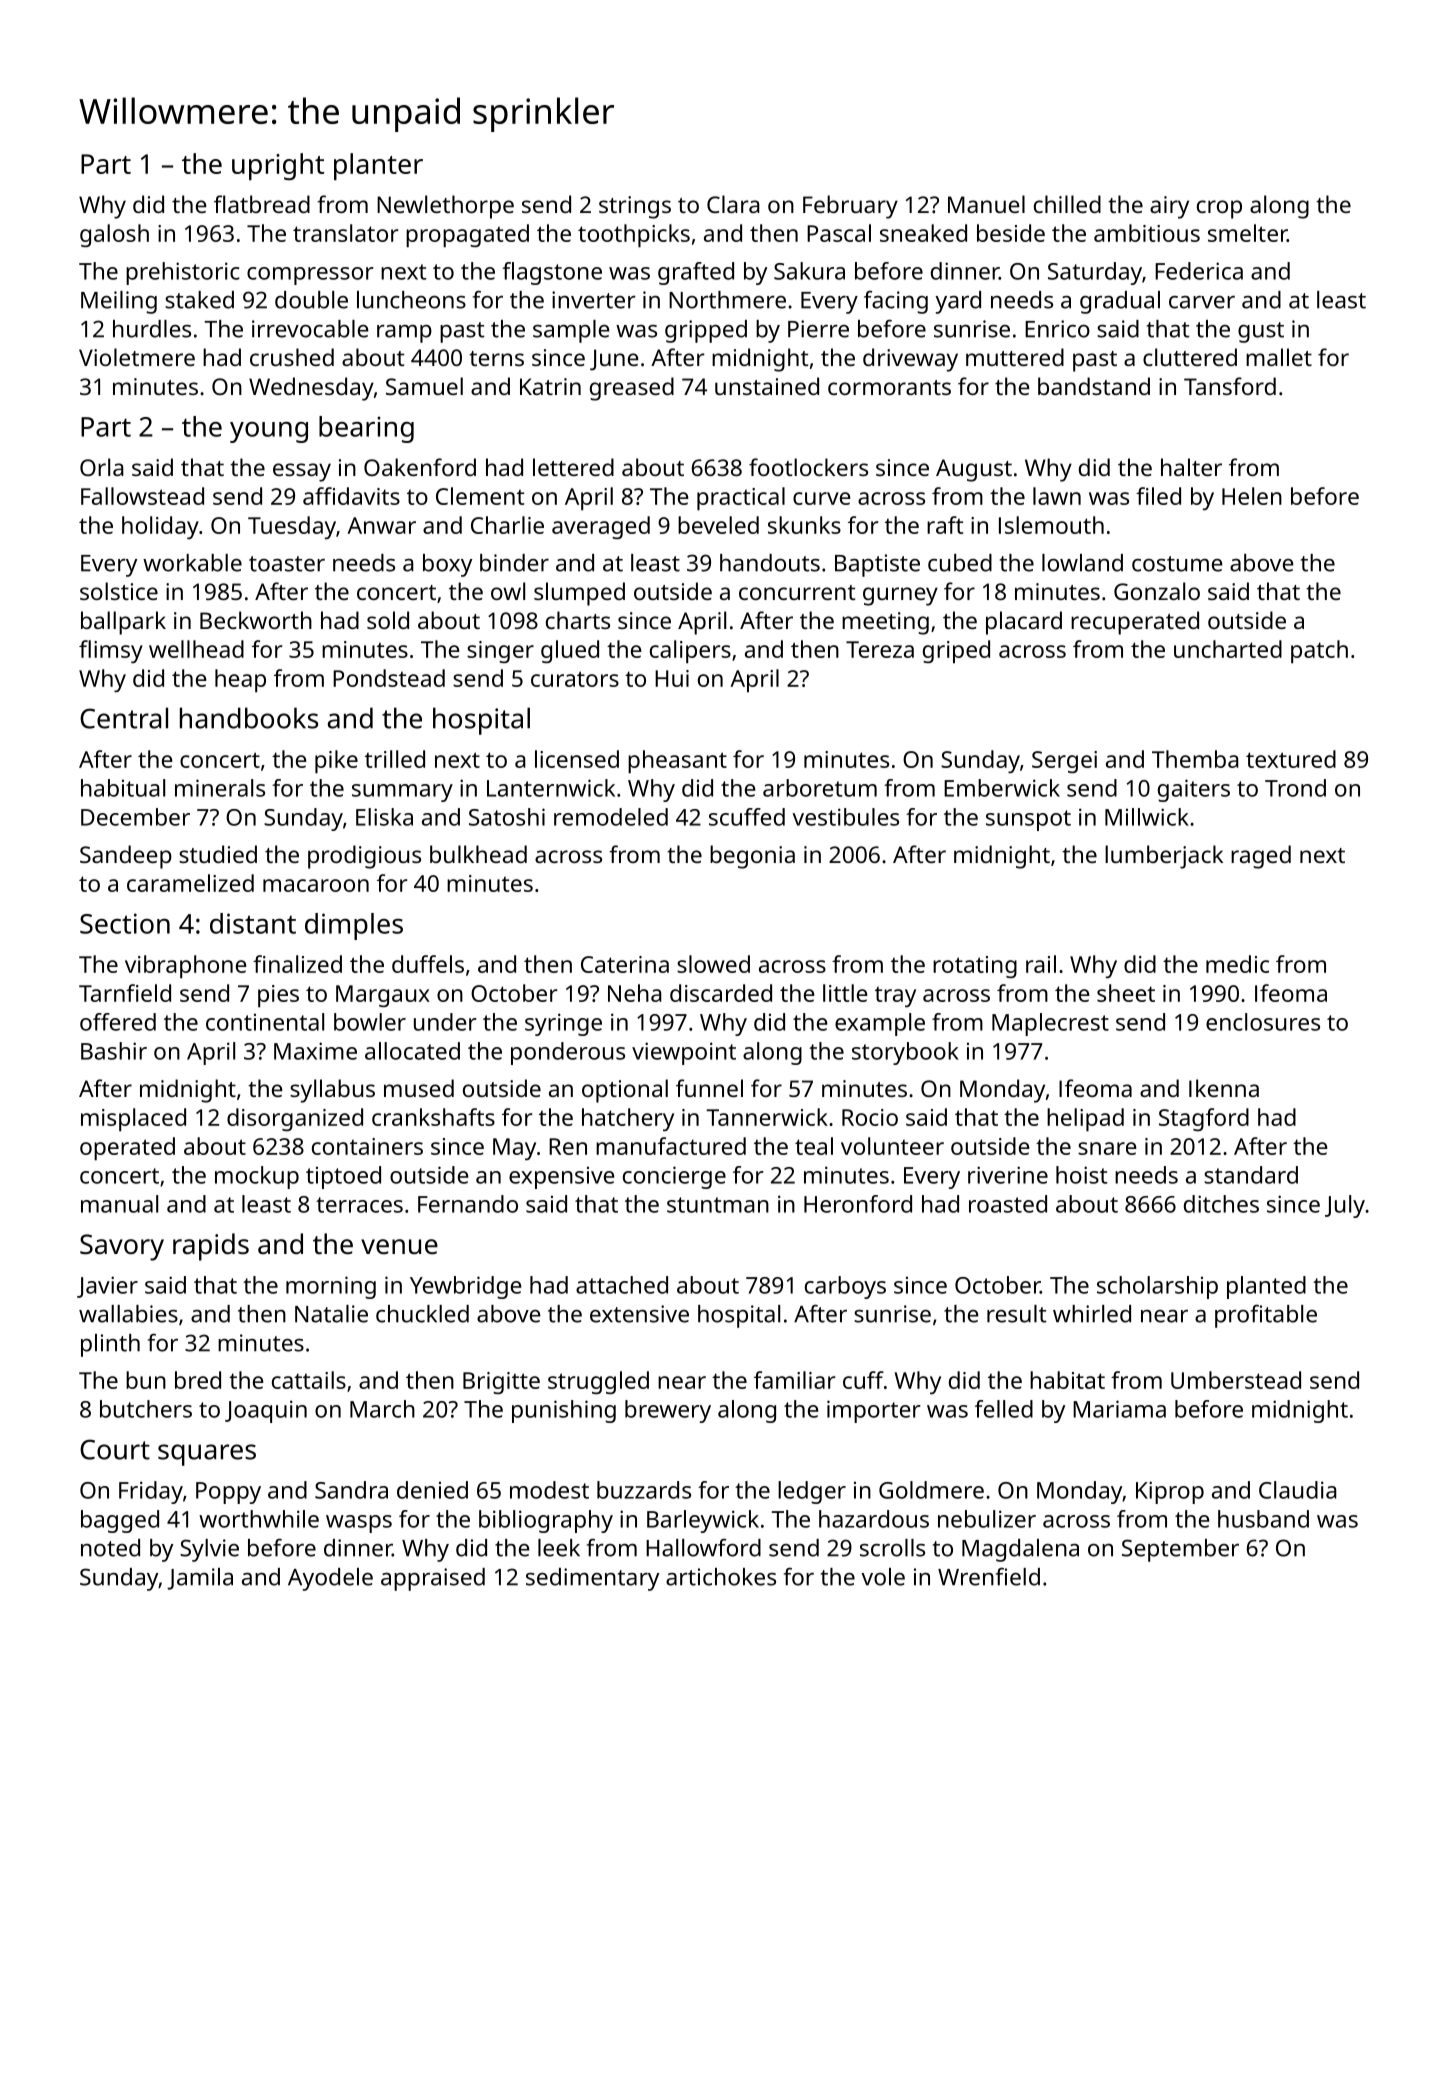 The width and height of the document is (1450, 2100). Describe the element at coordinates (128, 1314) in the document. I see `wallabies` at that location.
